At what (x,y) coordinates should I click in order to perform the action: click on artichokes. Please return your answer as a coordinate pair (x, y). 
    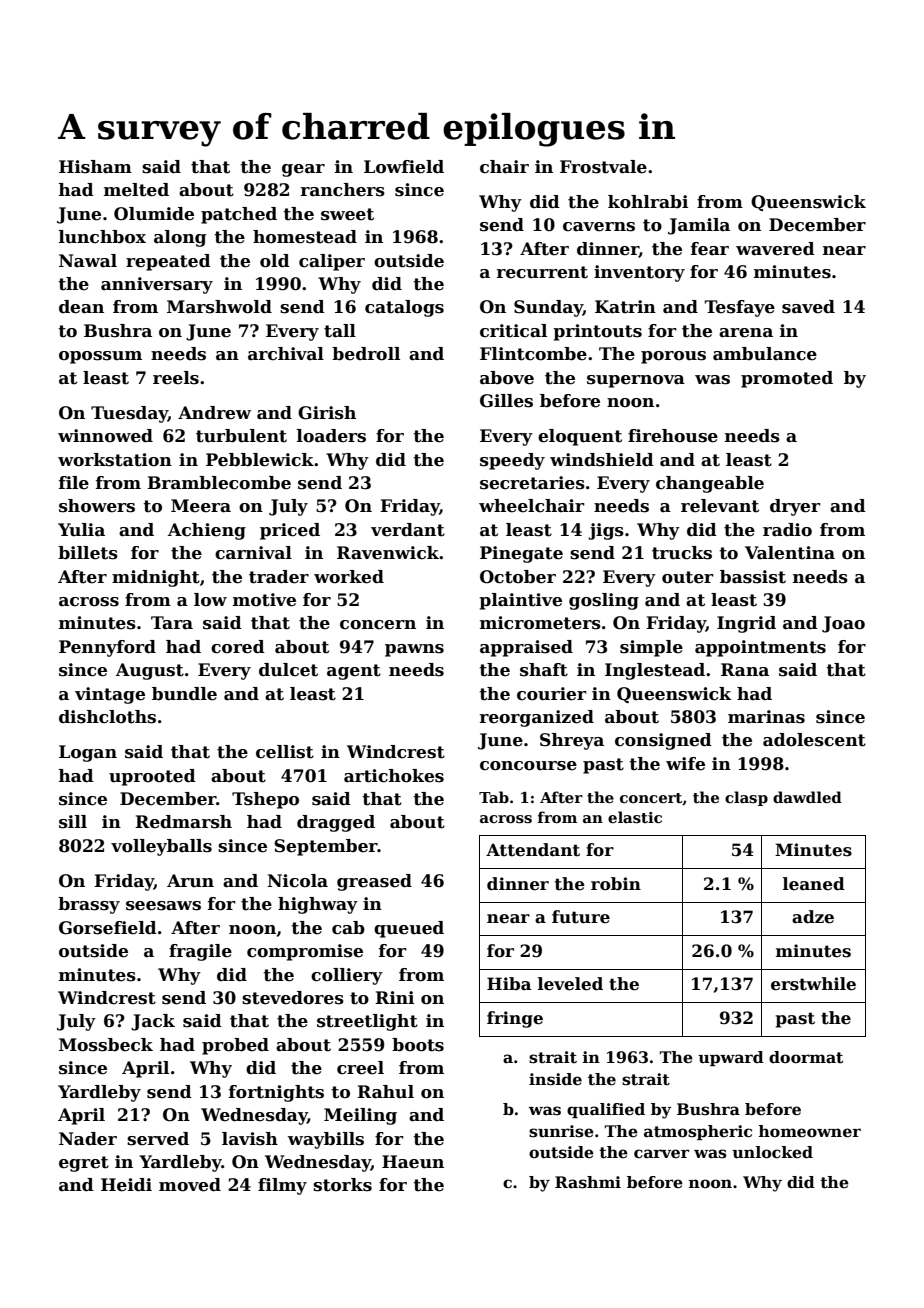
    Looking at the image, I should click on (394, 776).
